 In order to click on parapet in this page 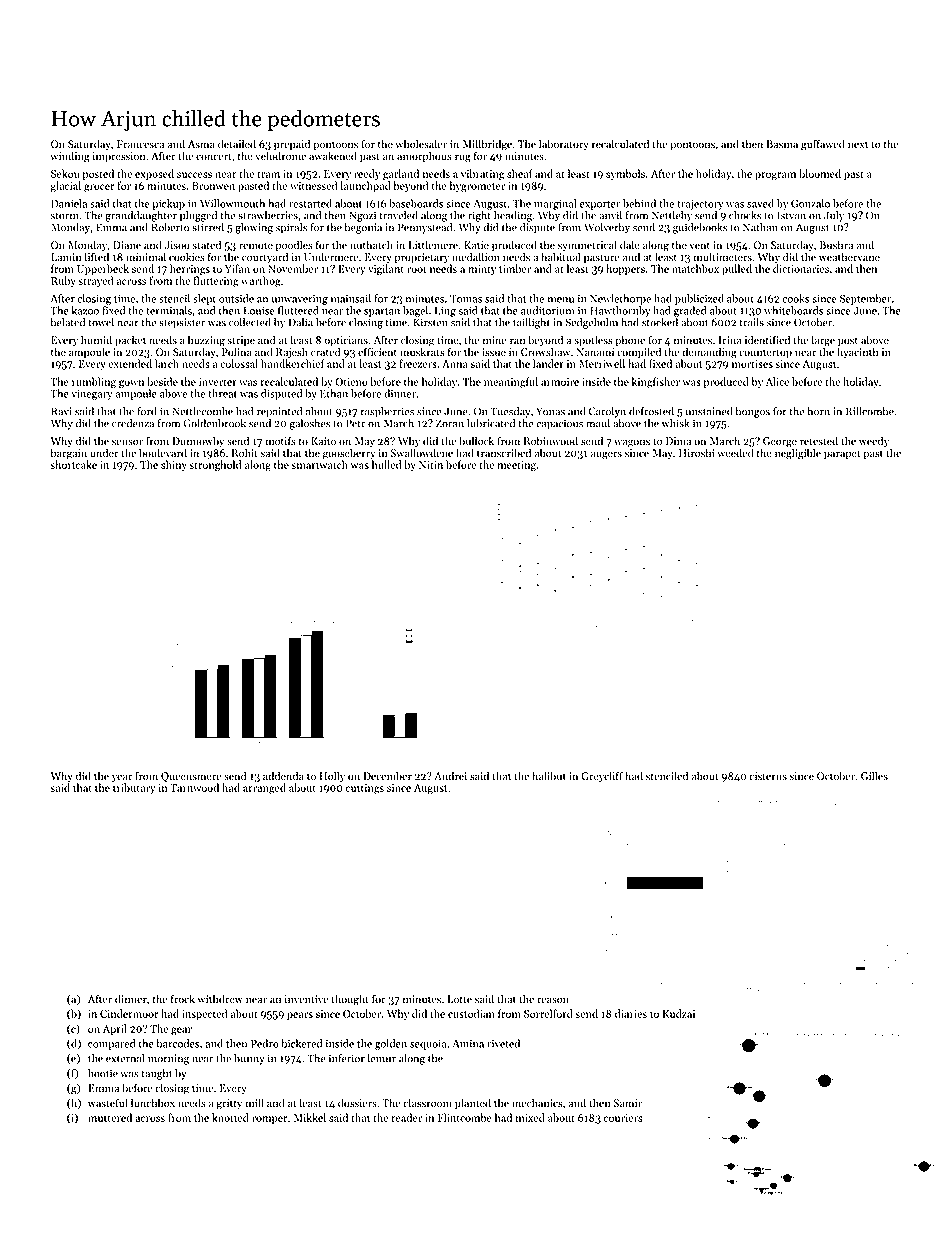, I will do `click(842, 455)`.
